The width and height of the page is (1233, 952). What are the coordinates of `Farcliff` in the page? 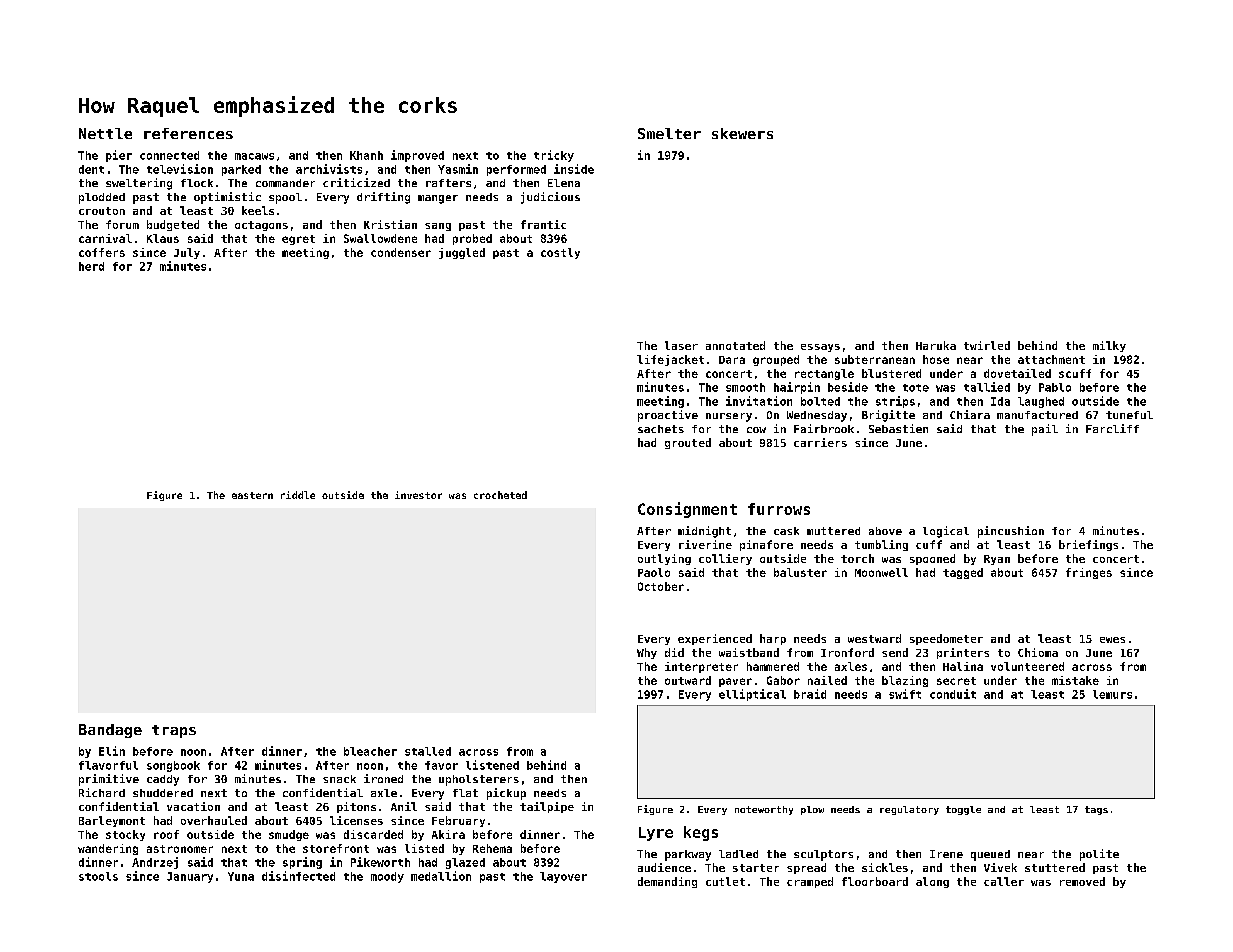 It's located at (1112, 428).
